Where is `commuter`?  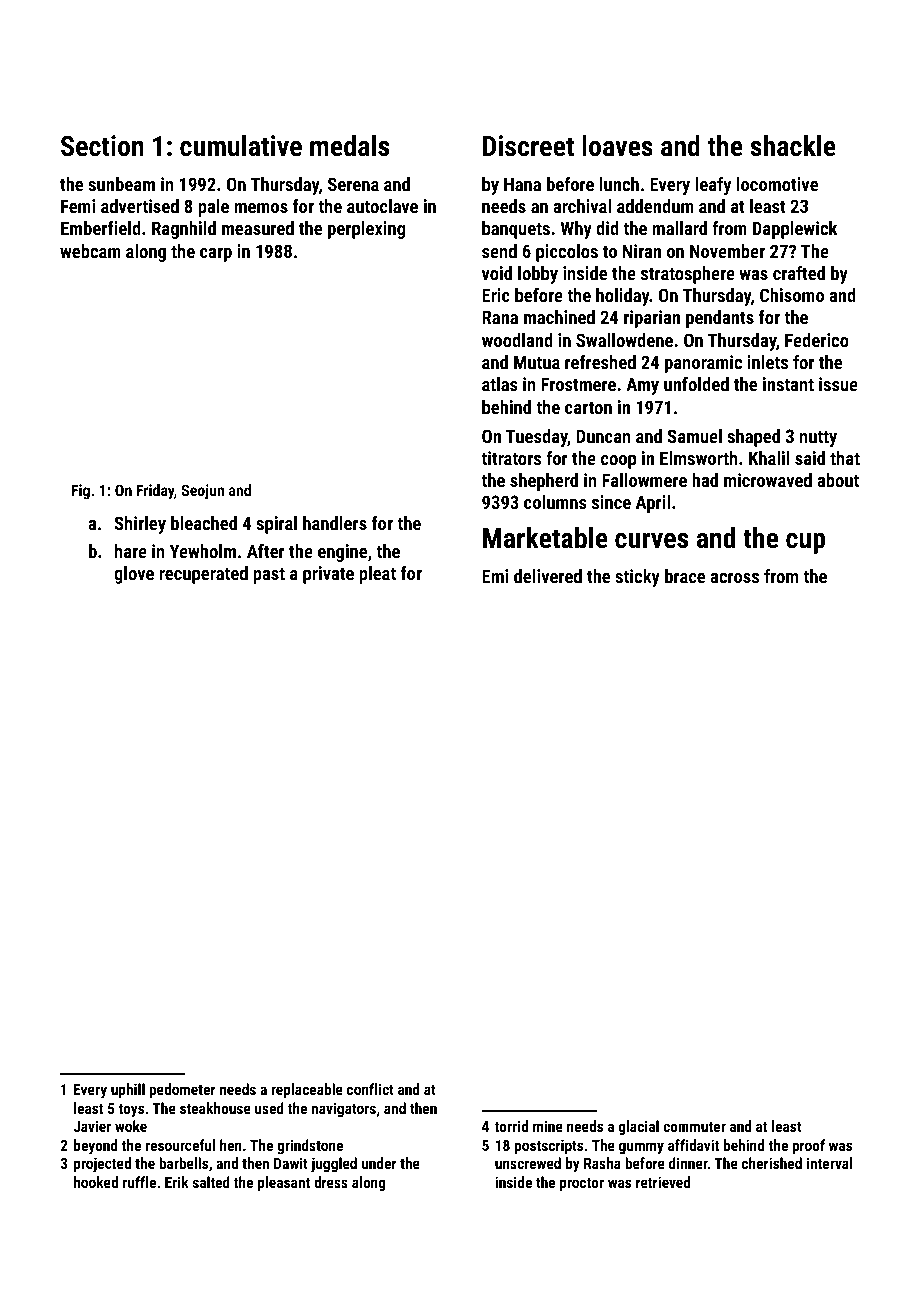
commuter is located at coordinates (694, 1127).
